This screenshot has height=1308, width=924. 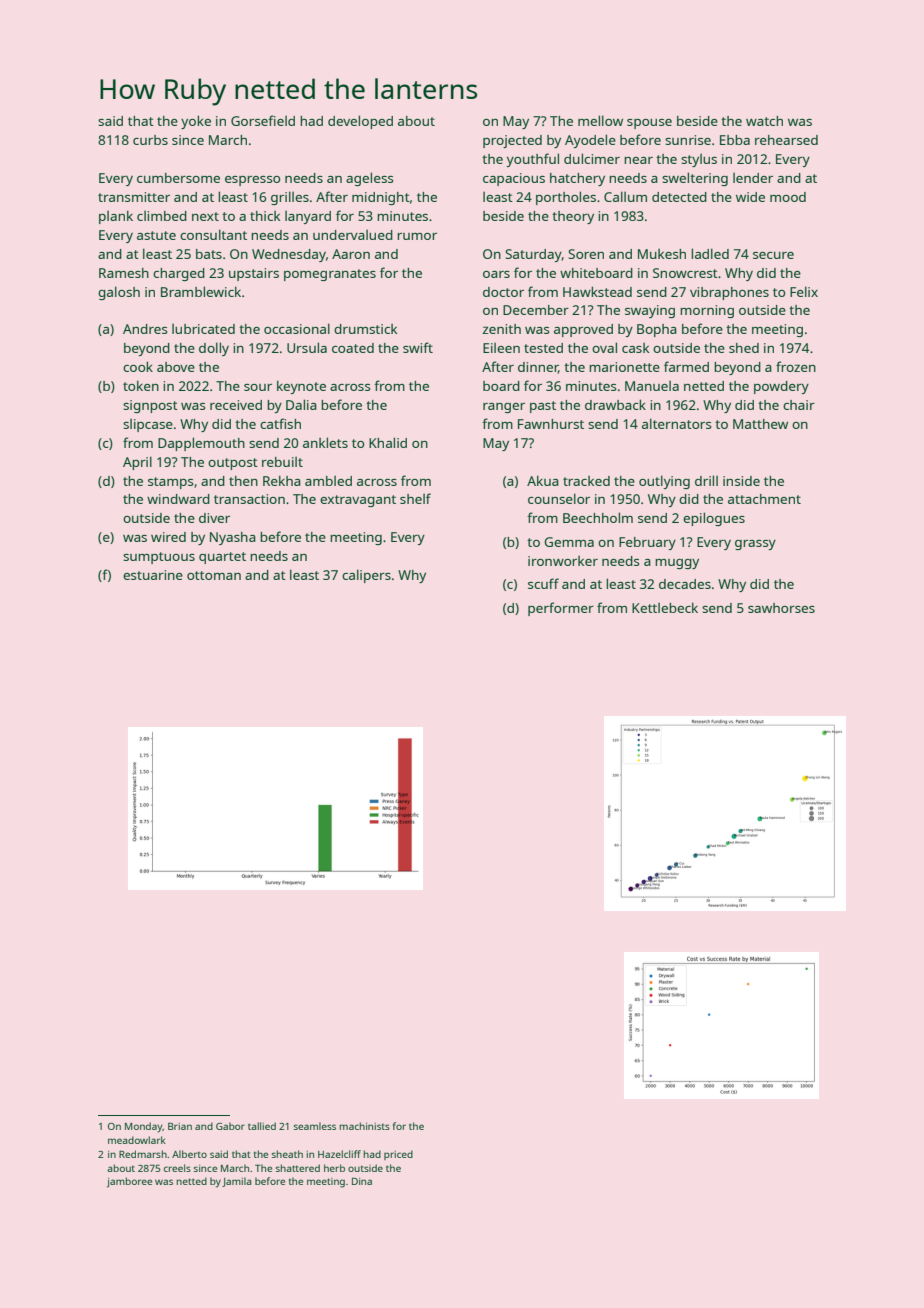 I want to click on wired, so click(x=168, y=537).
